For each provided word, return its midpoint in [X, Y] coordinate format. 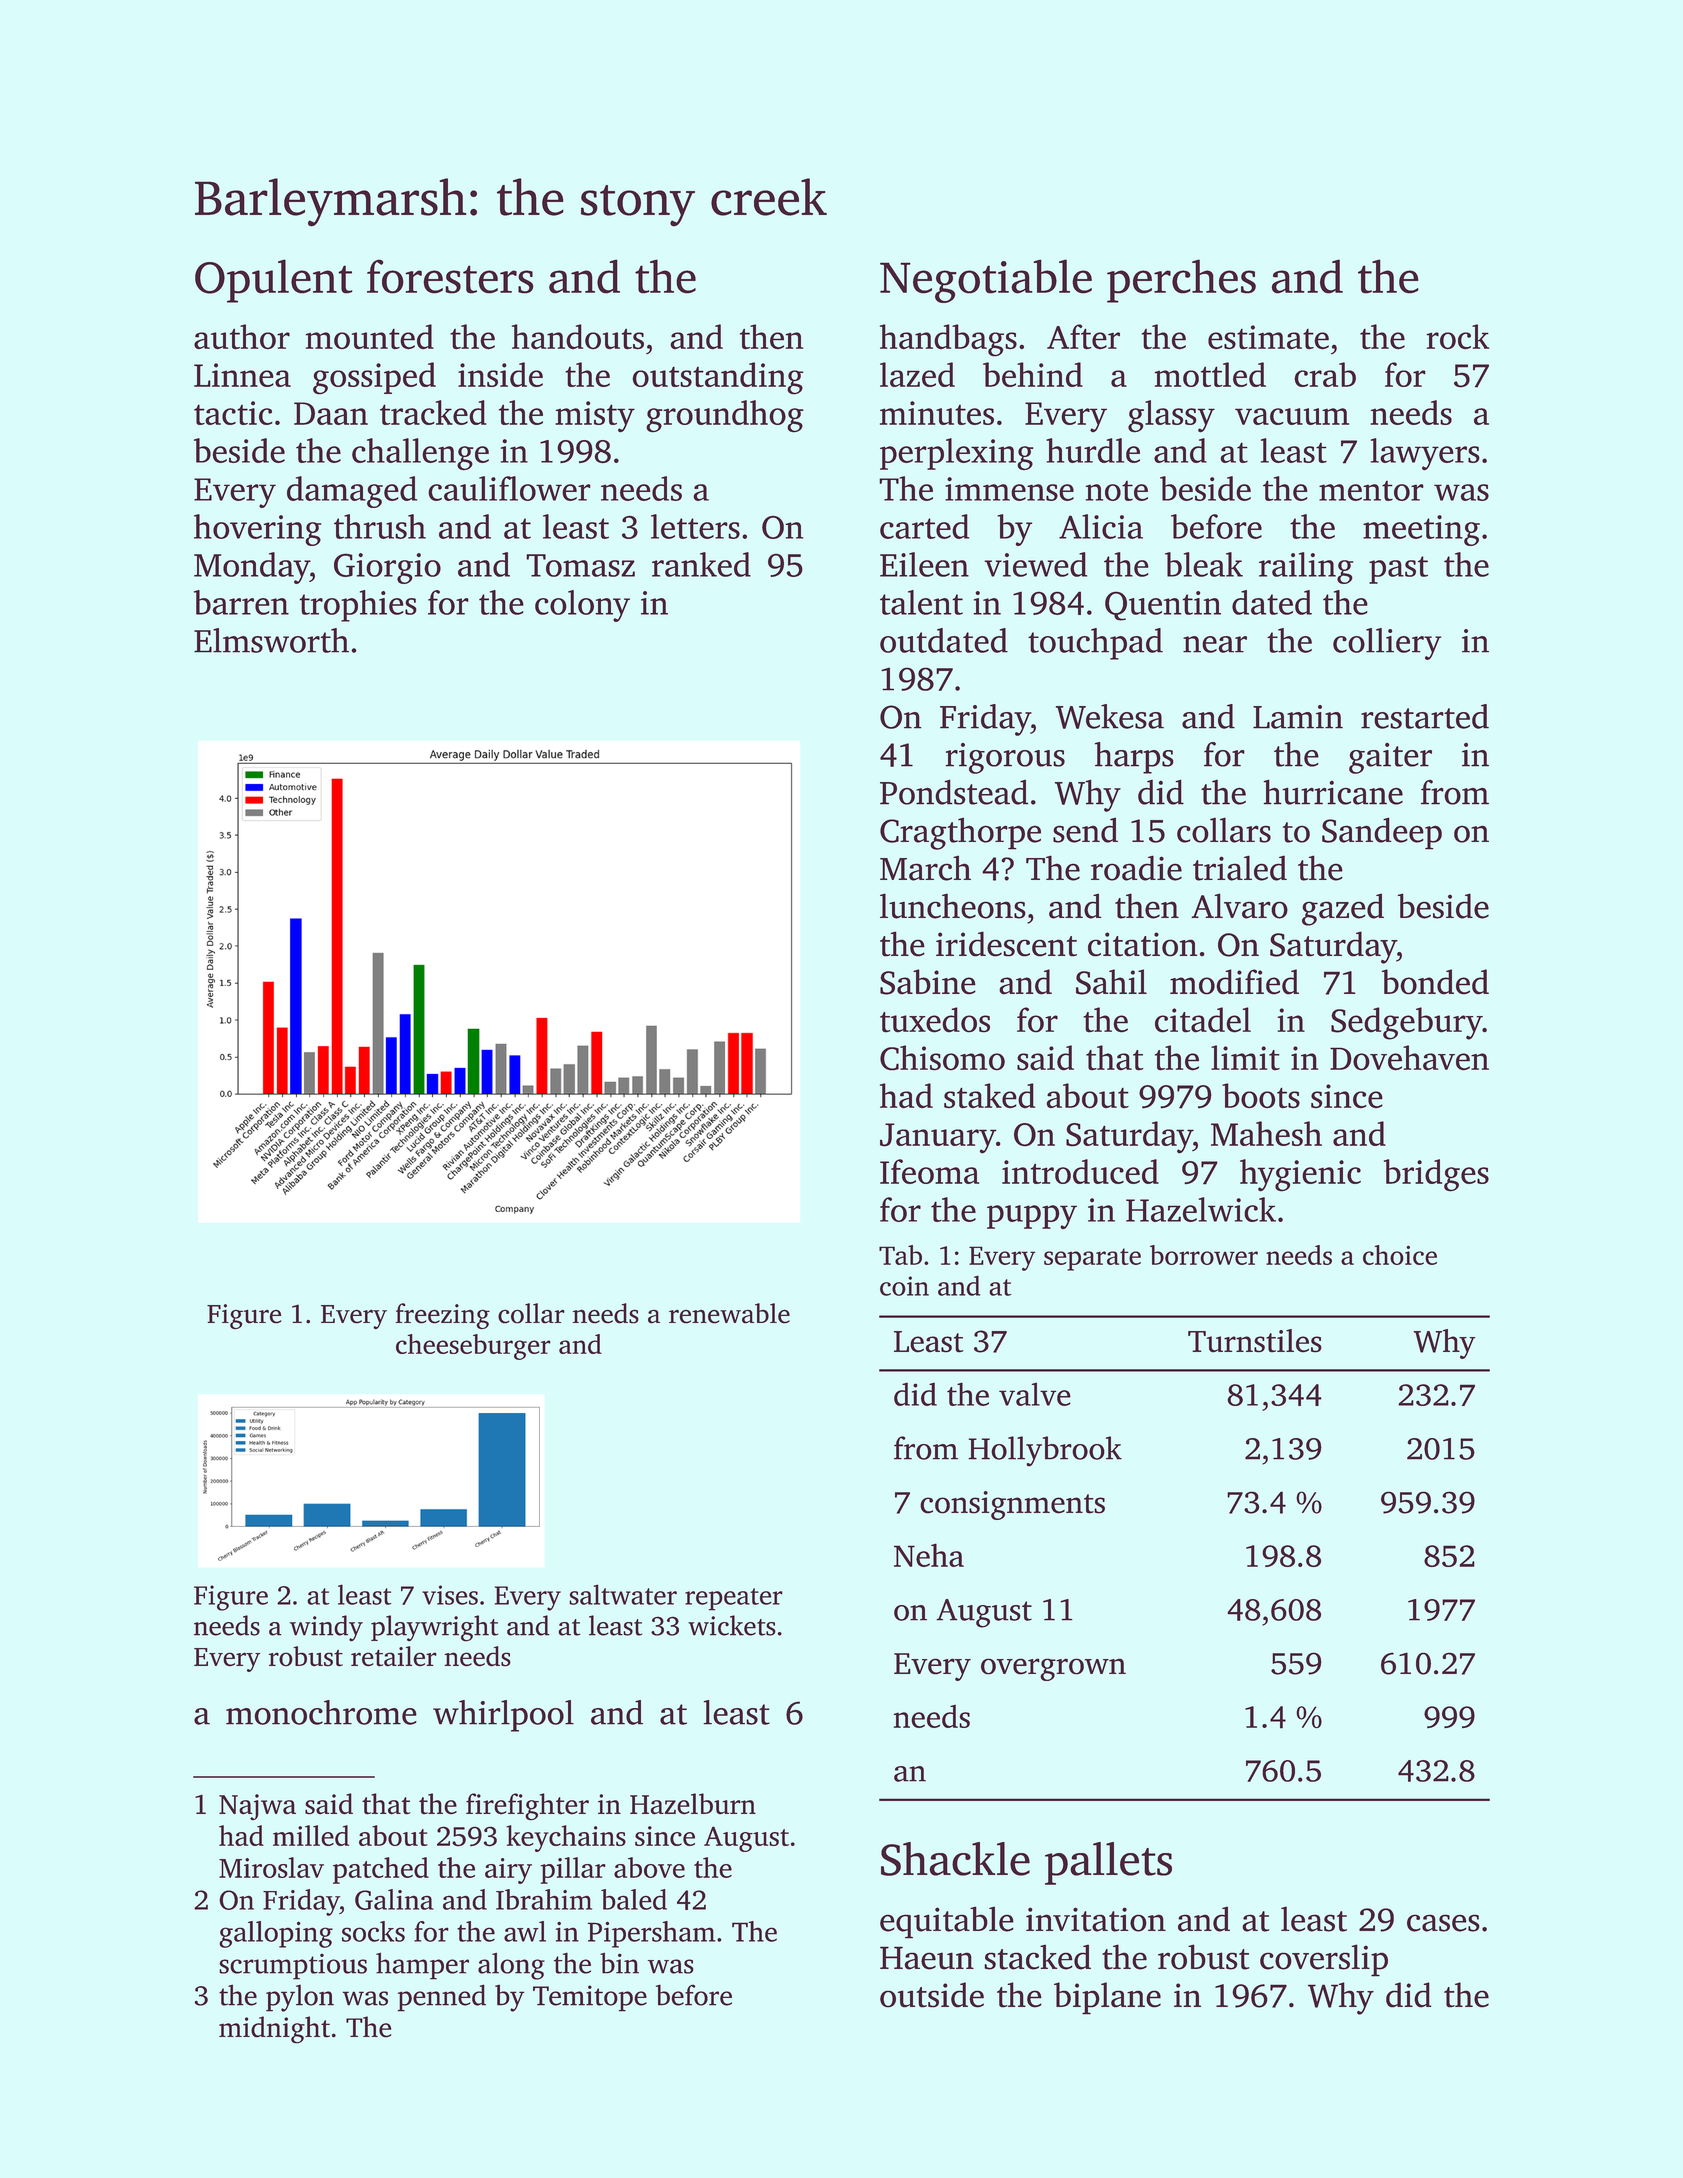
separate [1092, 1259]
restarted [1425, 716]
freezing [443, 1316]
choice [1400, 1255]
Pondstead [954, 792]
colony [582, 606]
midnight [274, 2030]
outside [932, 1995]
